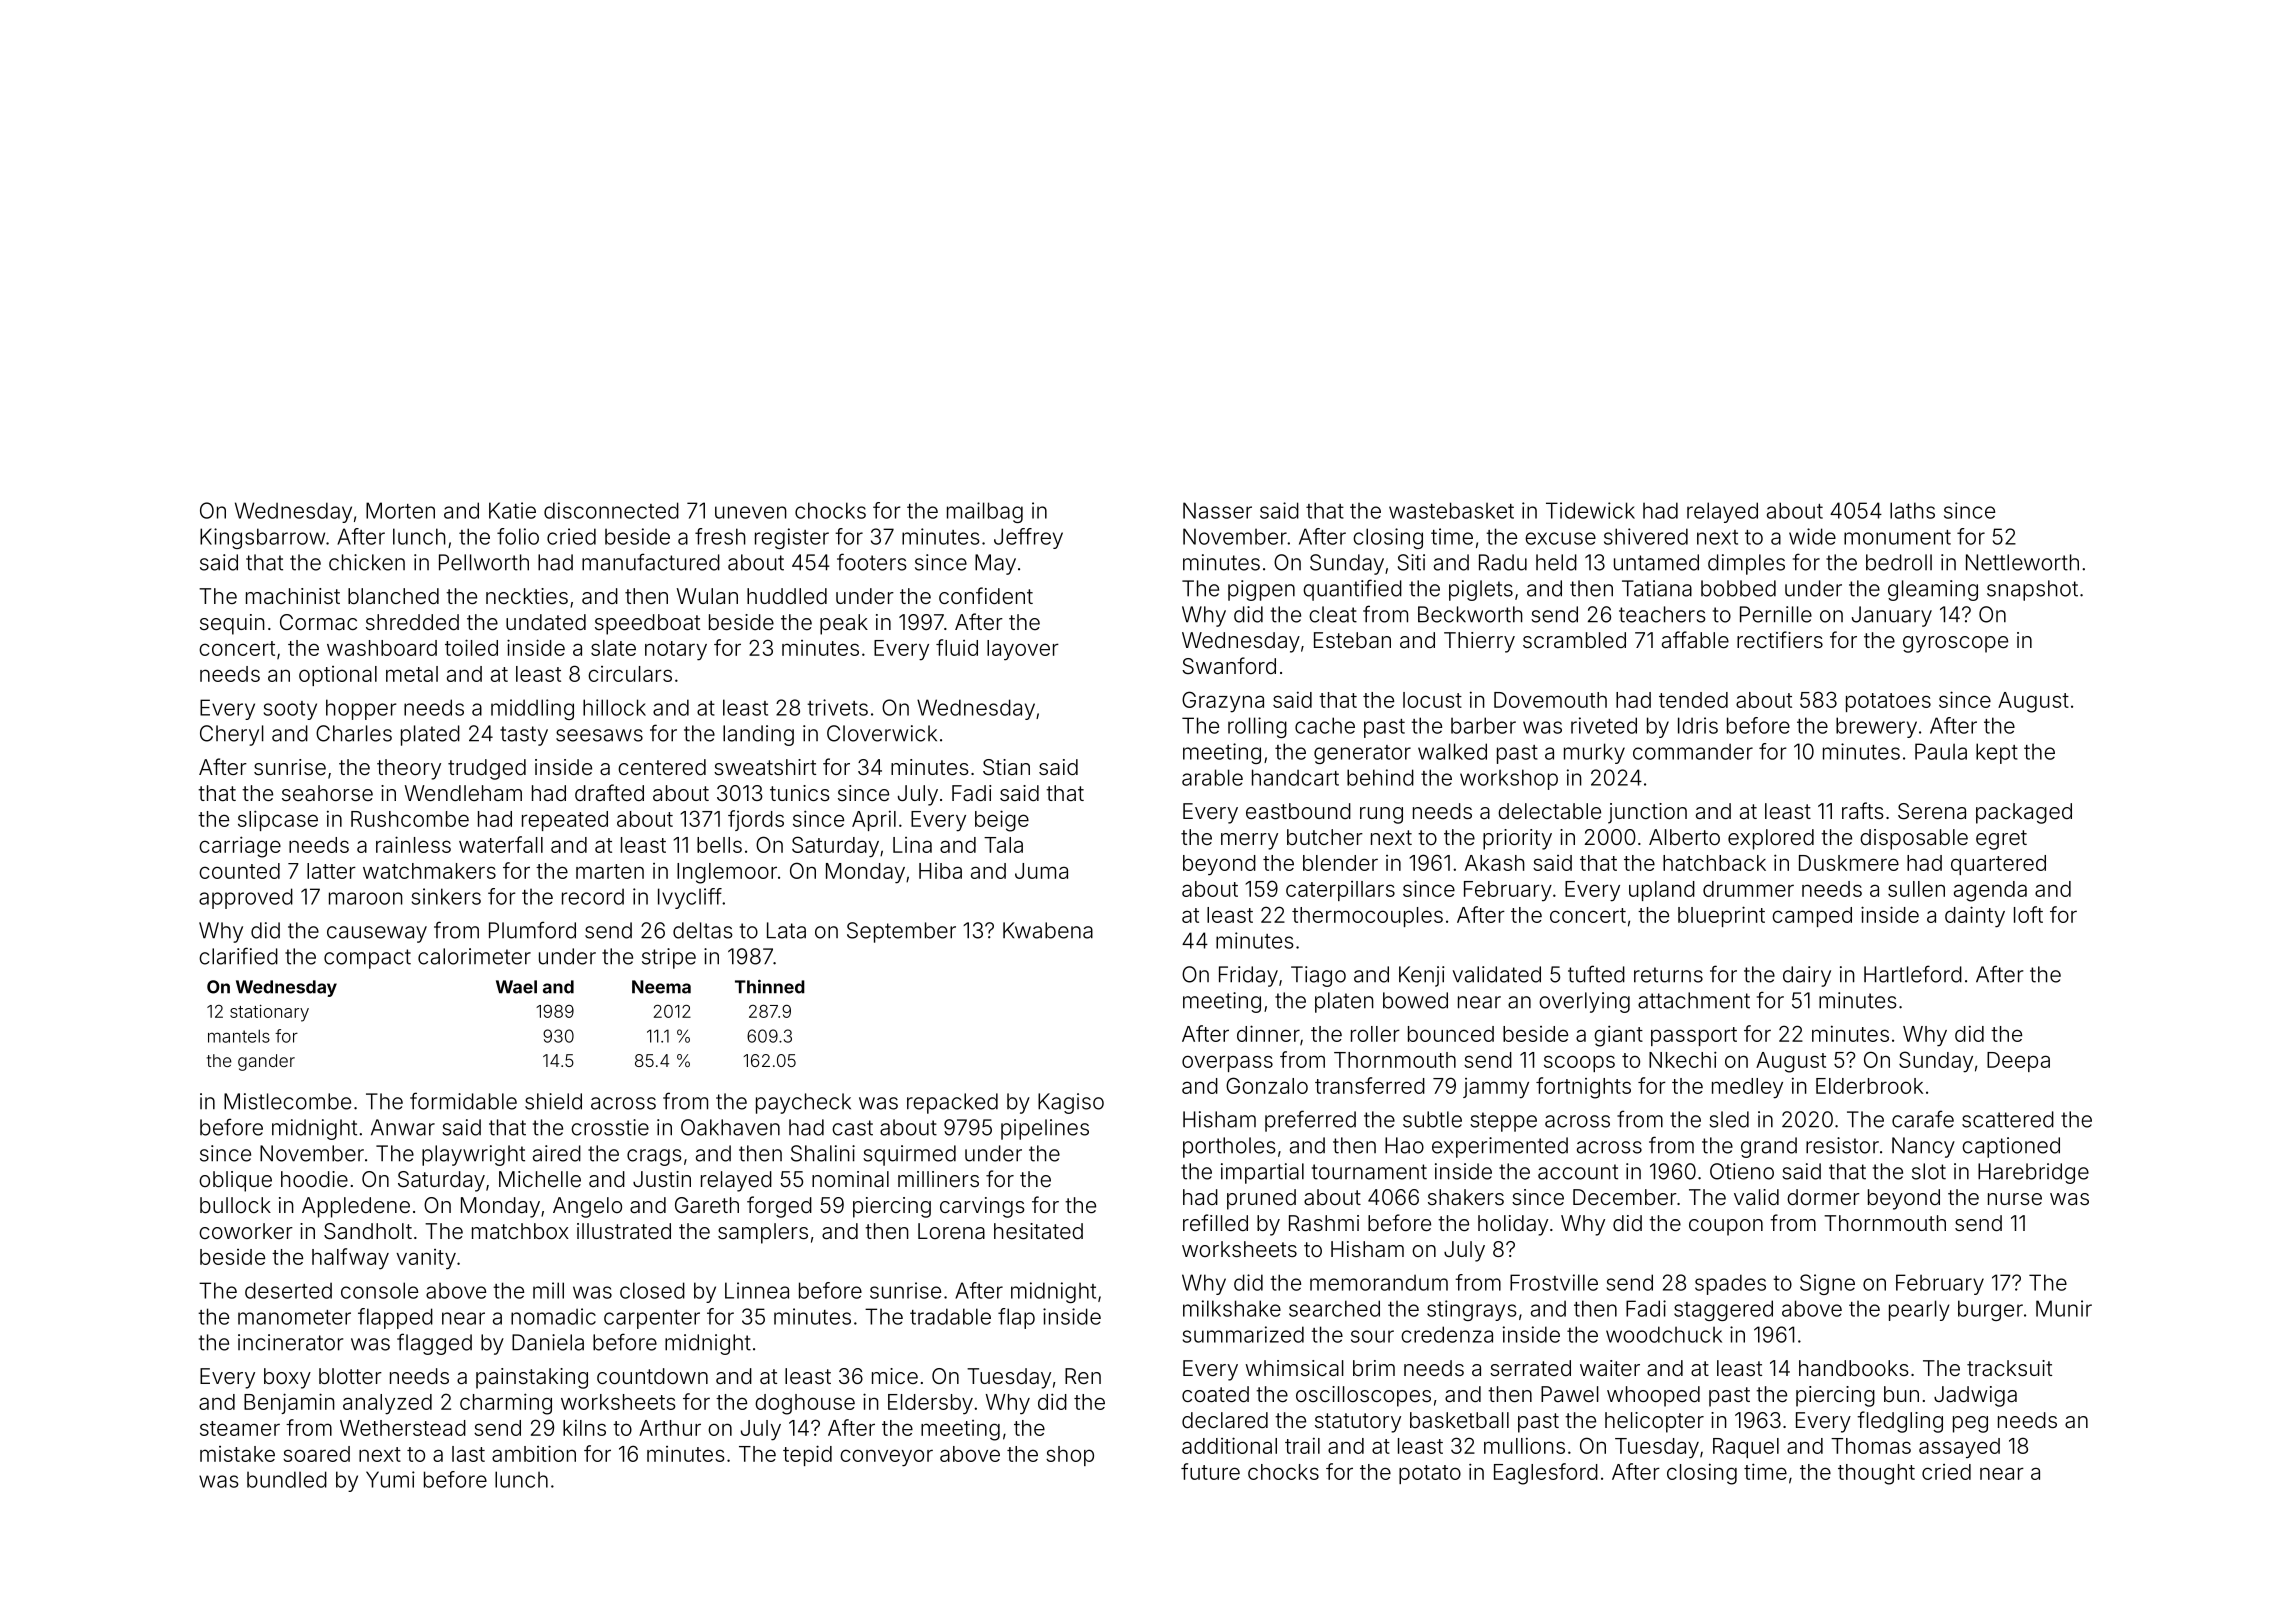 This page has height=1620, width=2292. What do you see at coordinates (262, 538) in the page?
I see `Kingsbarrow` at bounding box center [262, 538].
